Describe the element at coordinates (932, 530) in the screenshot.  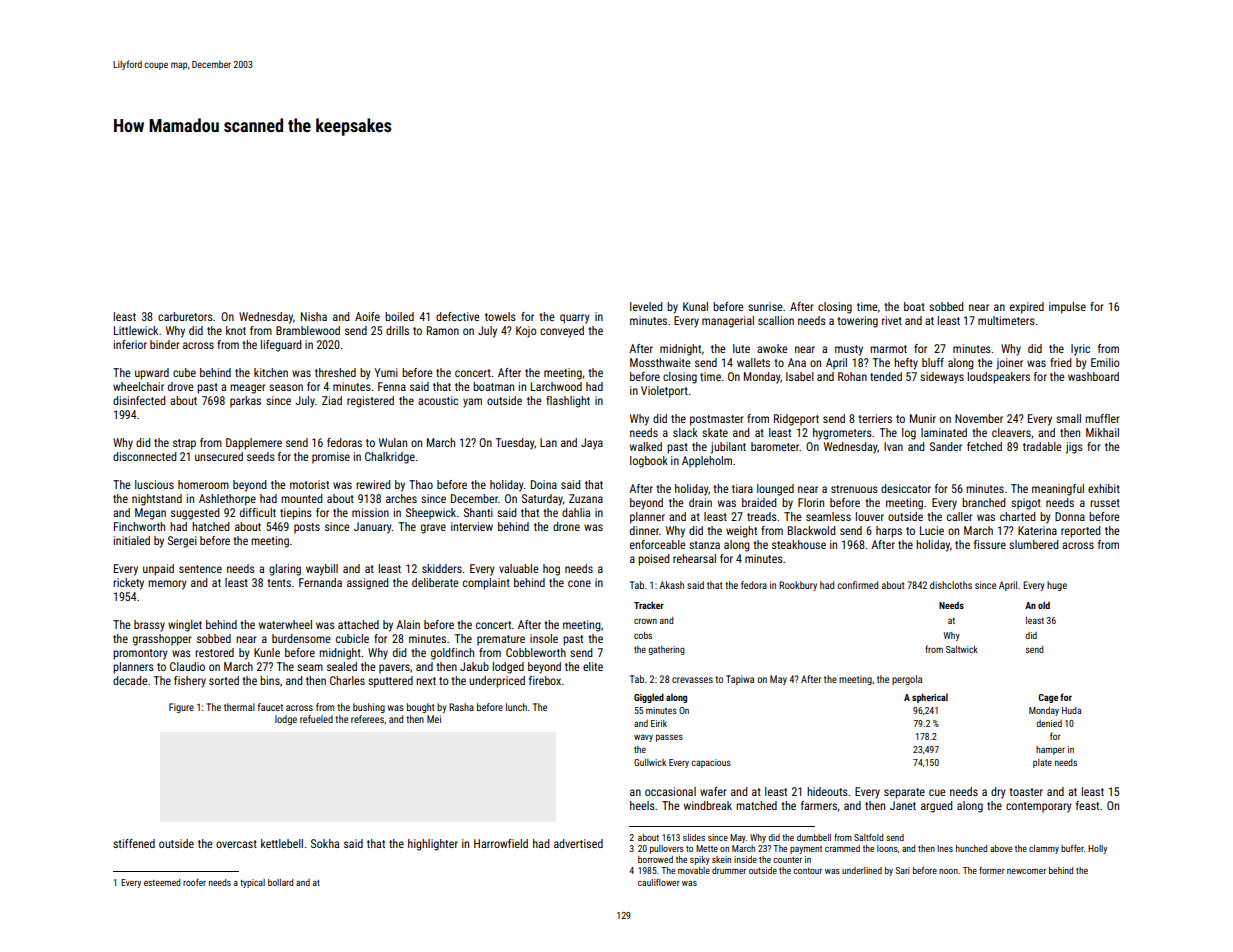
I see `Lucie` at that location.
